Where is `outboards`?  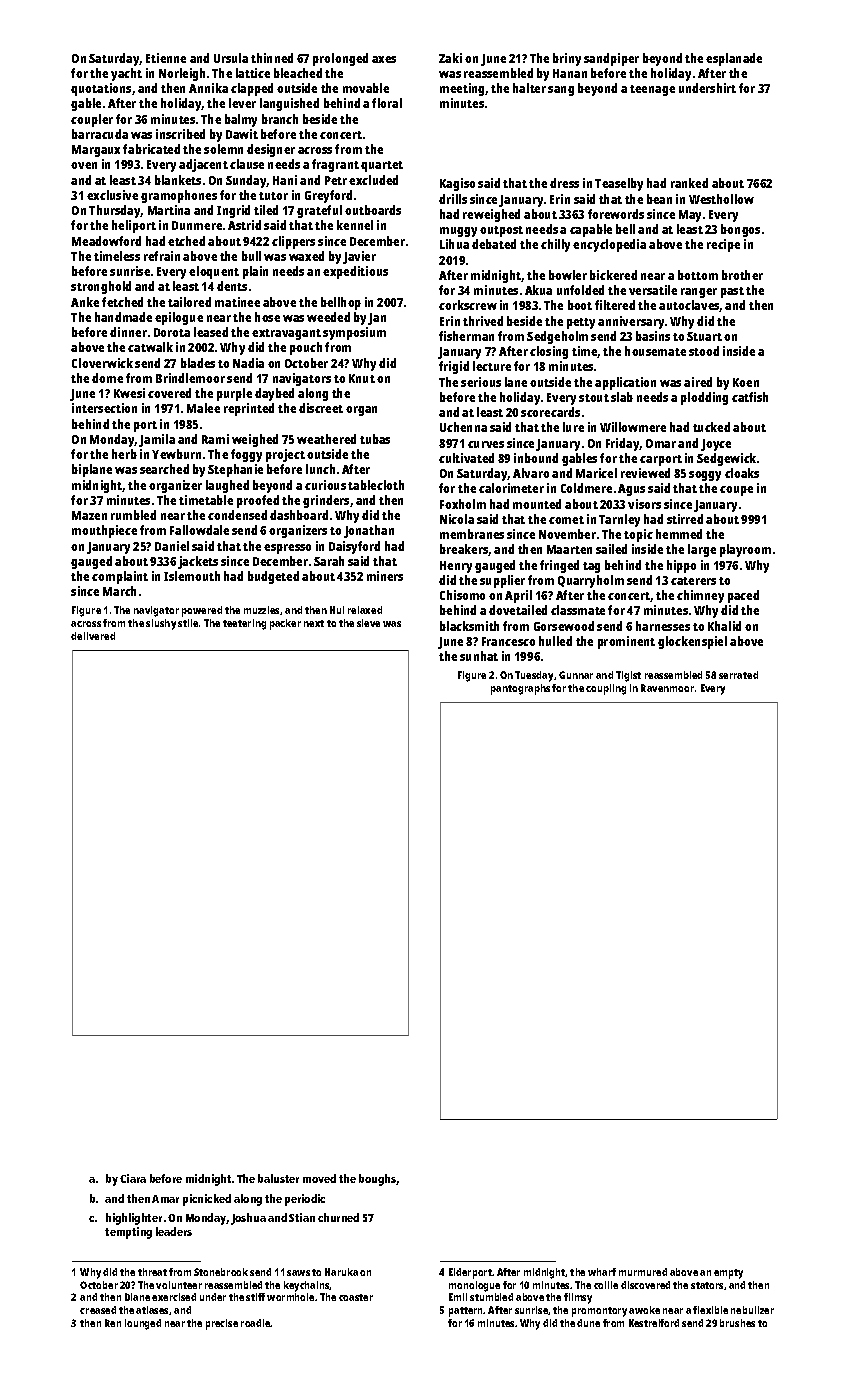
outboards is located at coordinates (373, 210).
